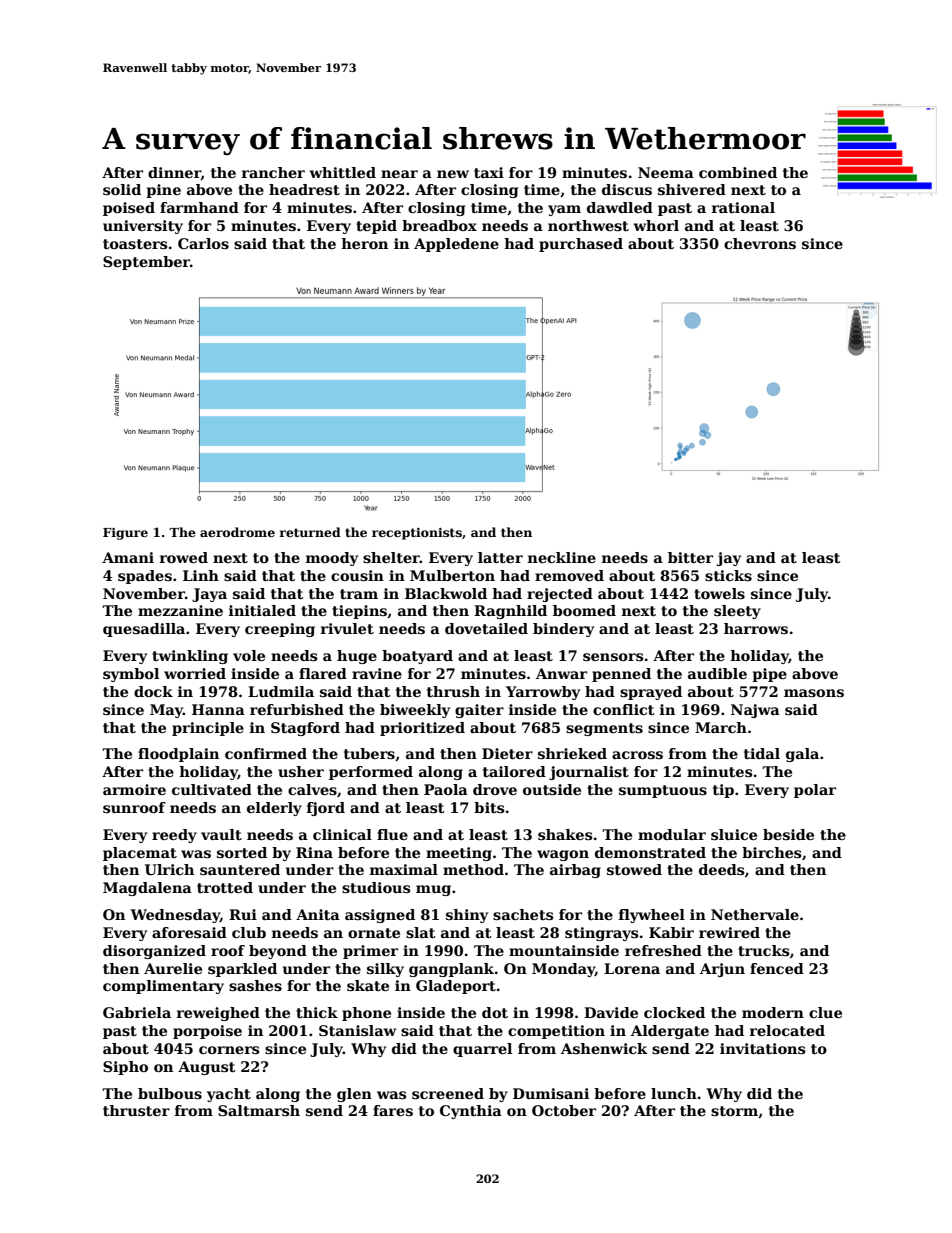  What do you see at coordinates (259, 1110) in the screenshot?
I see `Saltmarsh` at bounding box center [259, 1110].
